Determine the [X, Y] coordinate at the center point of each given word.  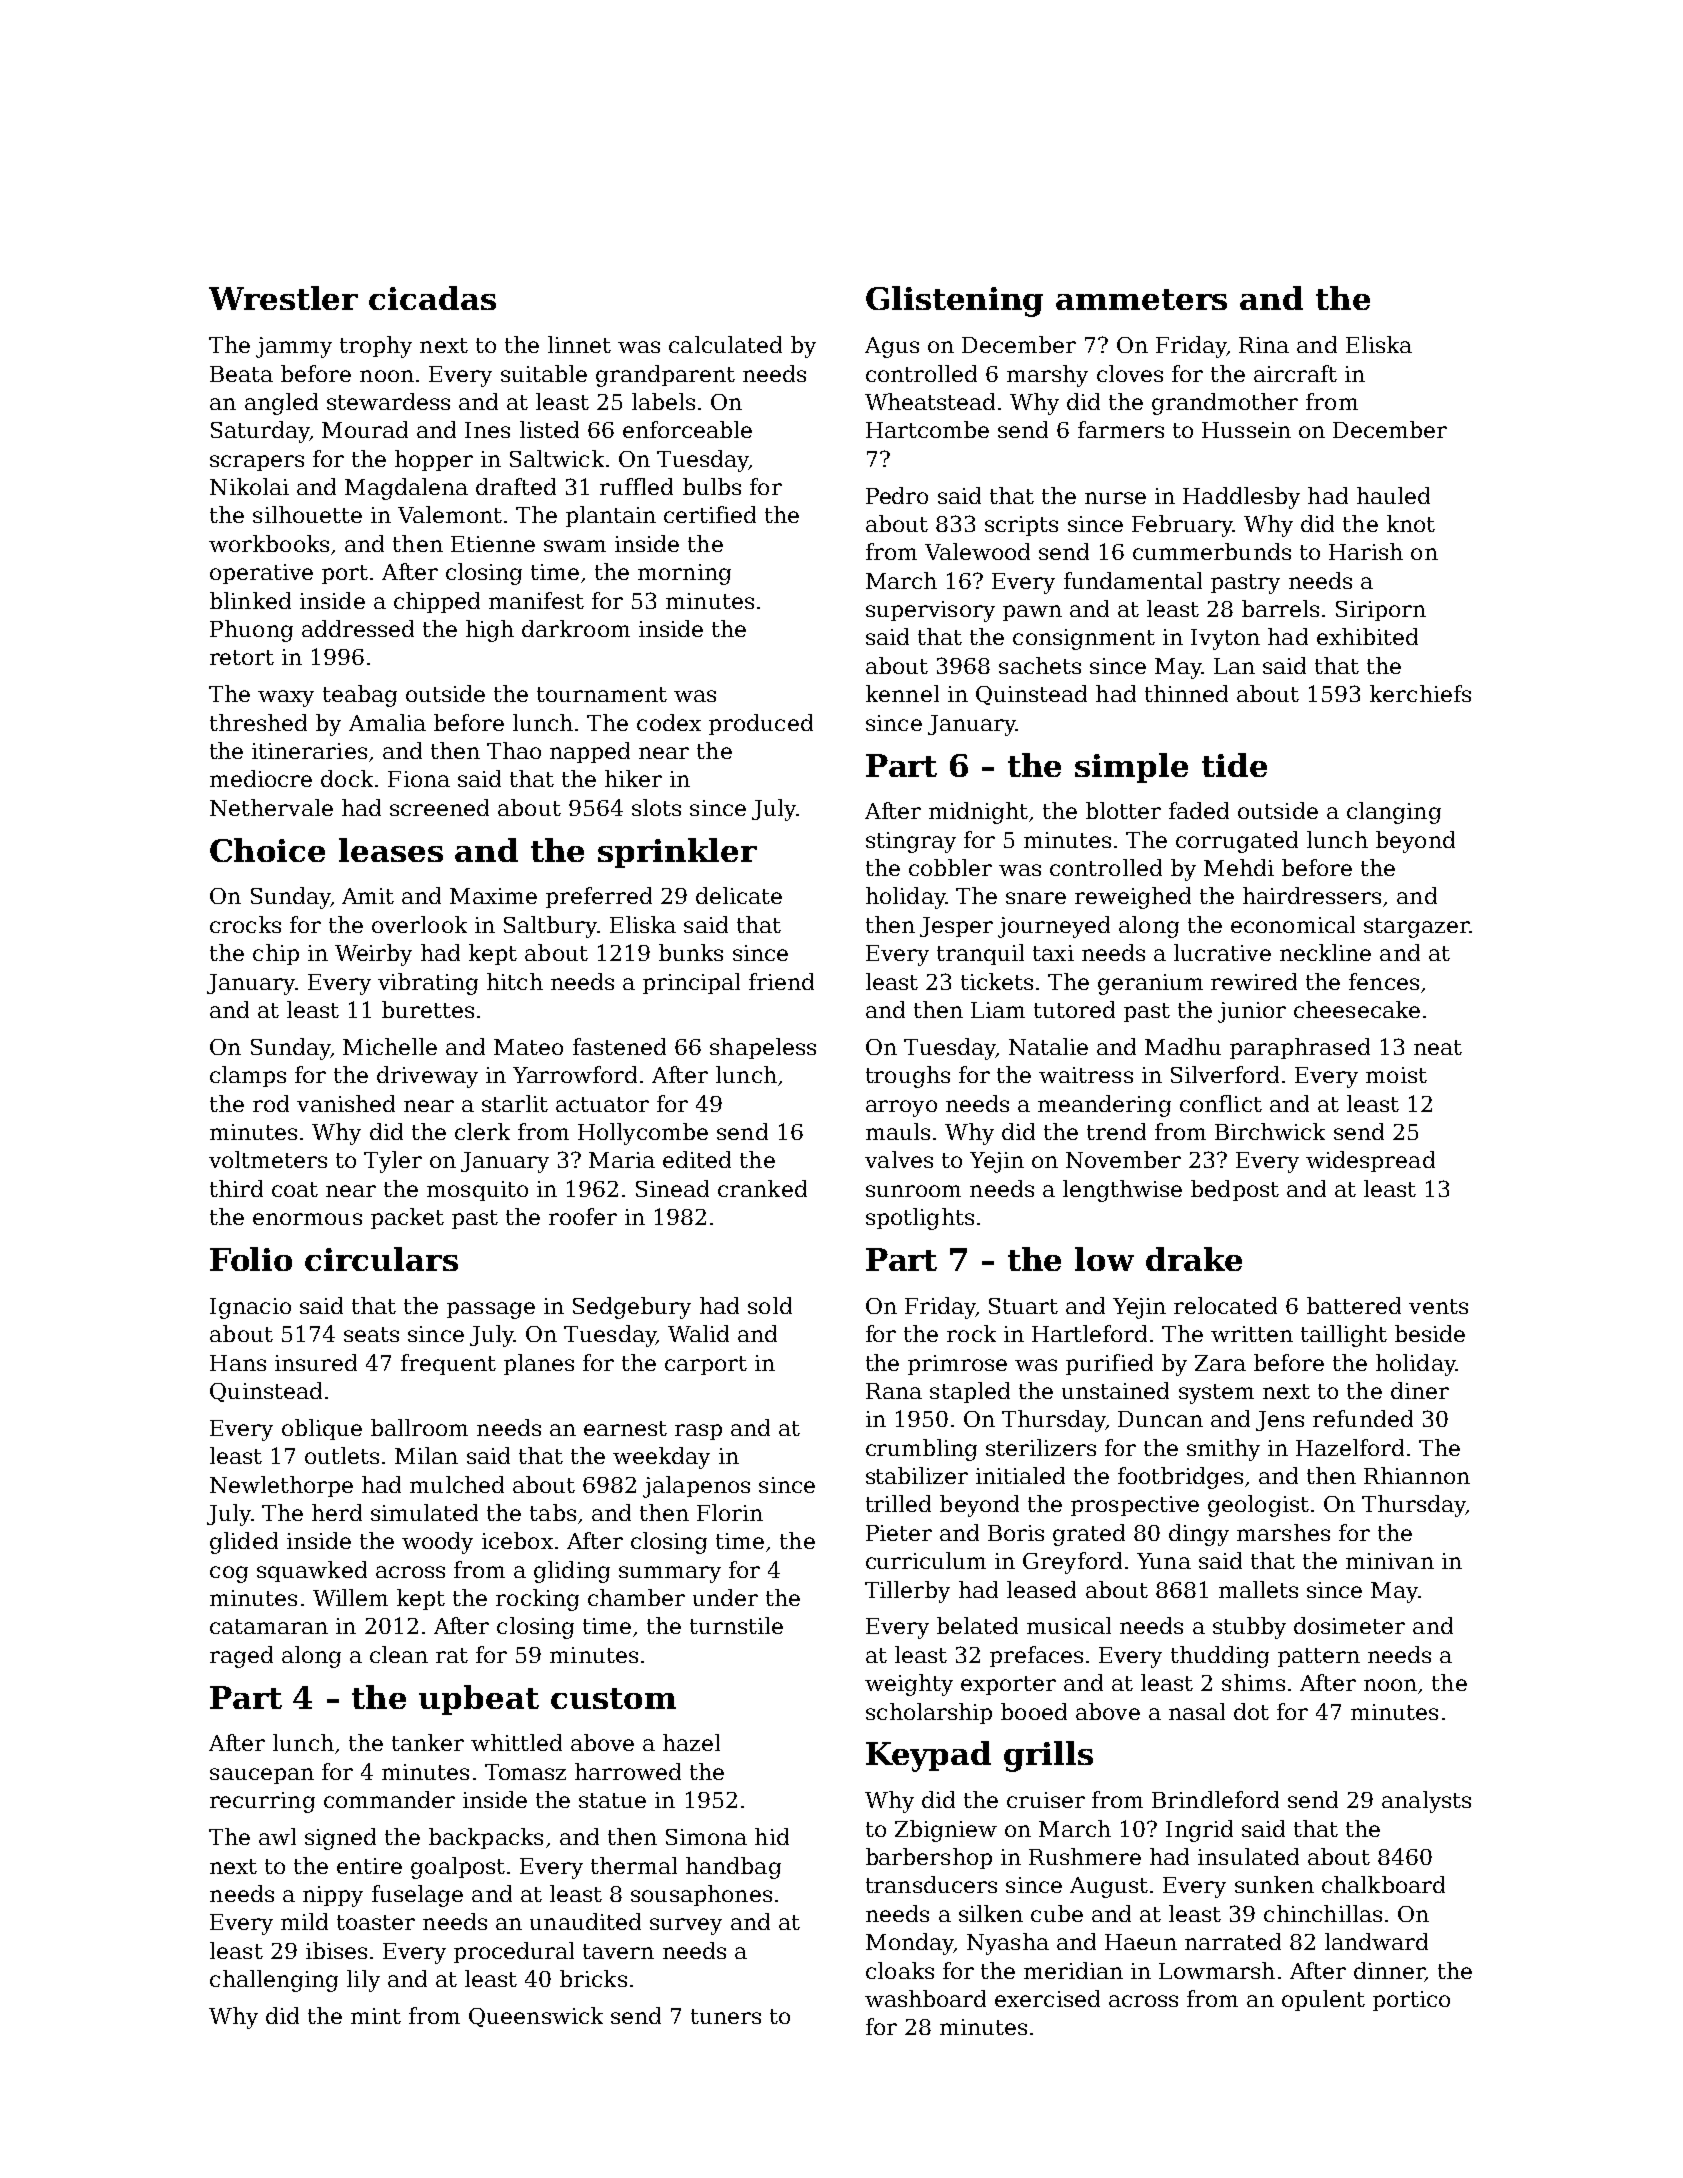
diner [1420, 1390]
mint [376, 2016]
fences [1384, 981]
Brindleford [1215, 1799]
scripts [1021, 526]
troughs [908, 1077]
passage [491, 1310]
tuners [726, 2016]
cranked [762, 1188]
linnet [579, 344]
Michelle [390, 1046]
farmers [1121, 429]
